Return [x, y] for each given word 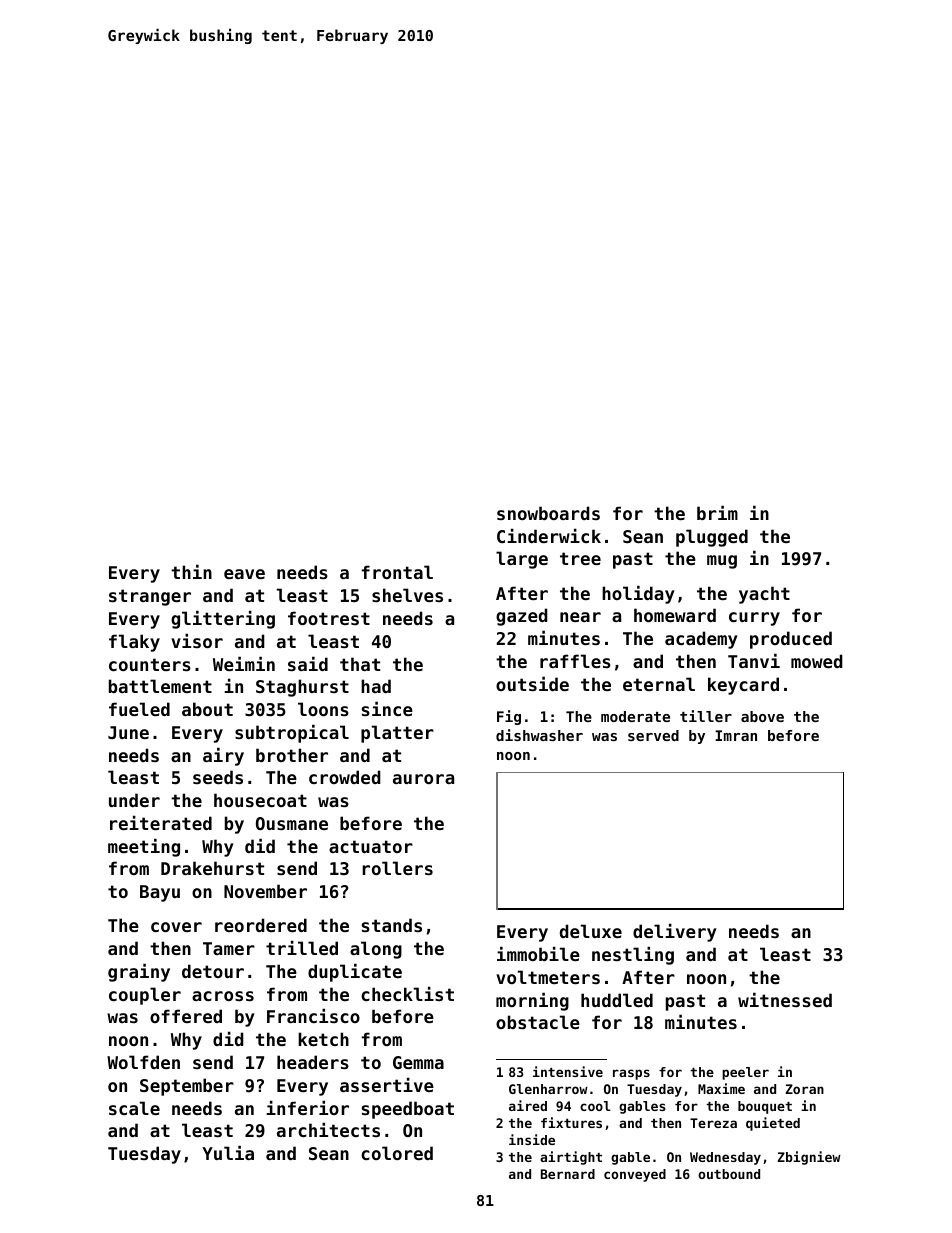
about [207, 709]
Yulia [228, 1152]
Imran [736, 735]
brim [717, 512]
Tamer [229, 948]
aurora [423, 779]
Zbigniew [809, 1158]
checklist [407, 993]
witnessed [785, 999]
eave [244, 574]
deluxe [591, 931]
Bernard [568, 1174]
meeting [144, 847]
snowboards [548, 513]
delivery [675, 932]
